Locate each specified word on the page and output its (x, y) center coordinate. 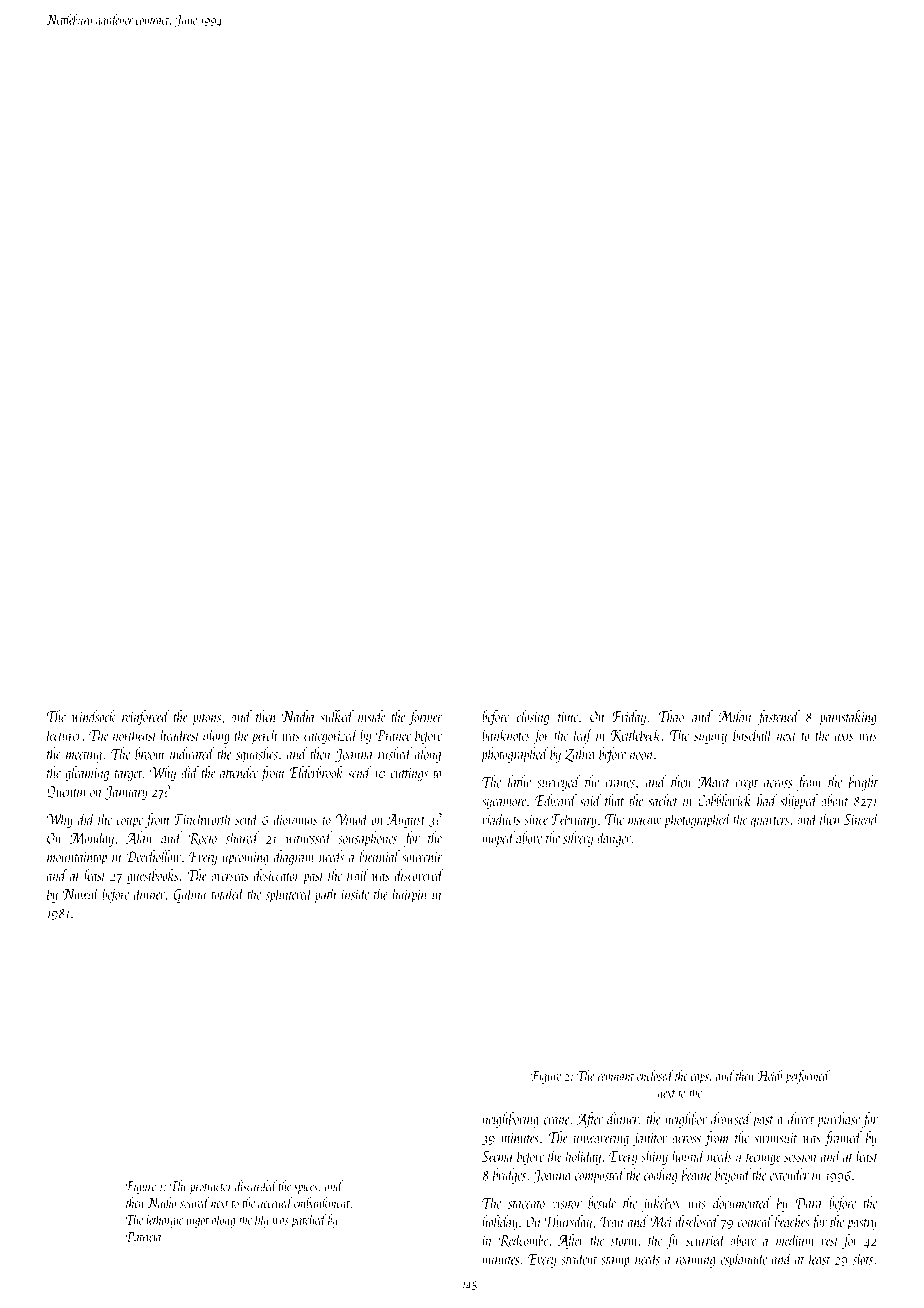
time (568, 717)
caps (700, 1079)
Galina (190, 895)
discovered (419, 875)
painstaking (848, 718)
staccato (526, 1204)
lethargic (164, 1221)
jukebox (661, 1204)
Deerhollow (153, 856)
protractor (211, 1189)
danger (614, 839)
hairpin (409, 895)
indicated (192, 753)
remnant (616, 1077)
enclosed (655, 1075)
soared (195, 1202)
